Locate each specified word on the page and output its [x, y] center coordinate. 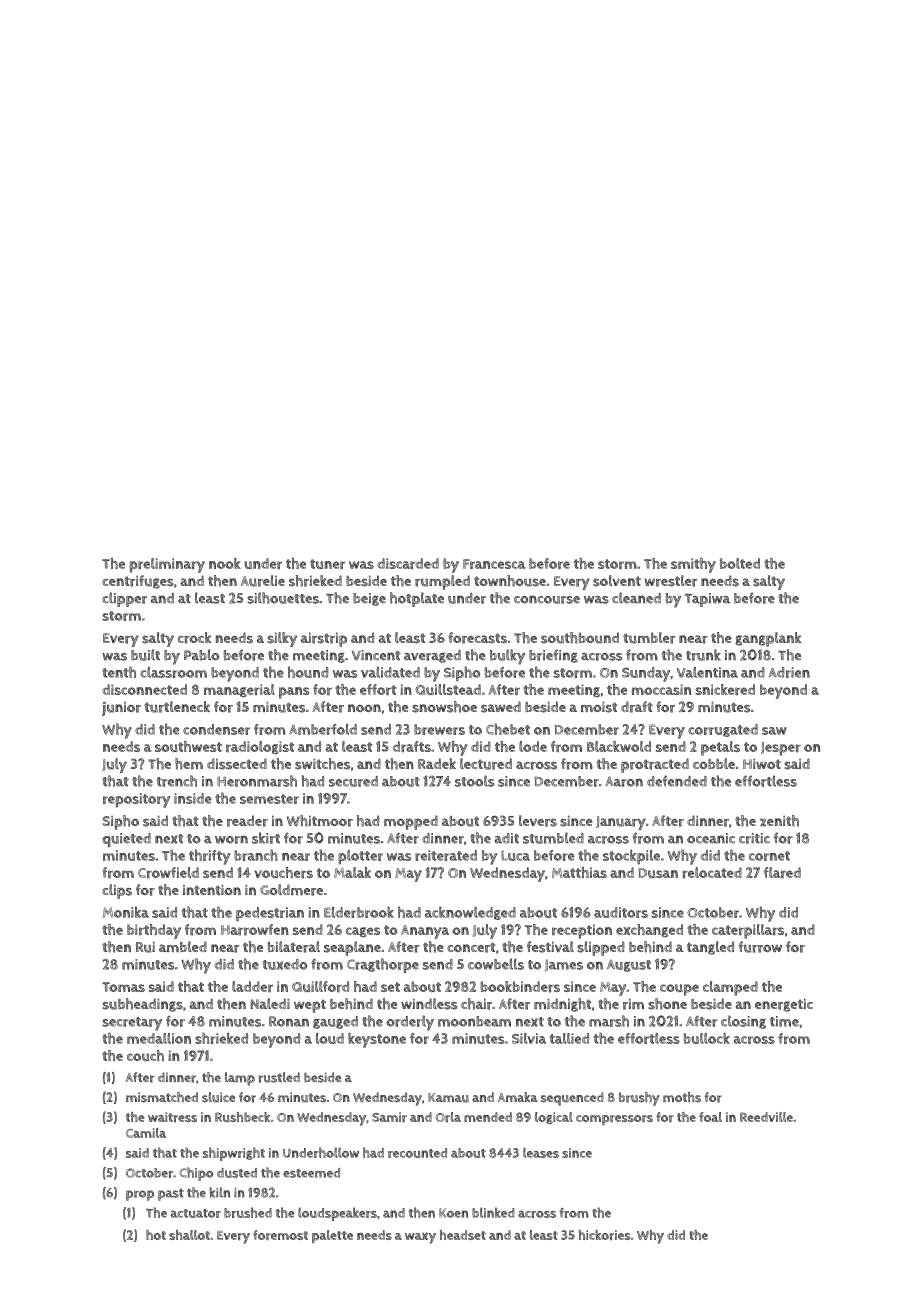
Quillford [320, 987]
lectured [486, 764]
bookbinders [520, 987]
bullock [707, 1038]
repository [136, 800]
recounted [417, 1153]
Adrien [789, 672]
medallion [159, 1038]
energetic [784, 1005]
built [145, 655]
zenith [779, 821]
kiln [220, 1192]
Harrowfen [255, 930]
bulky [507, 657]
